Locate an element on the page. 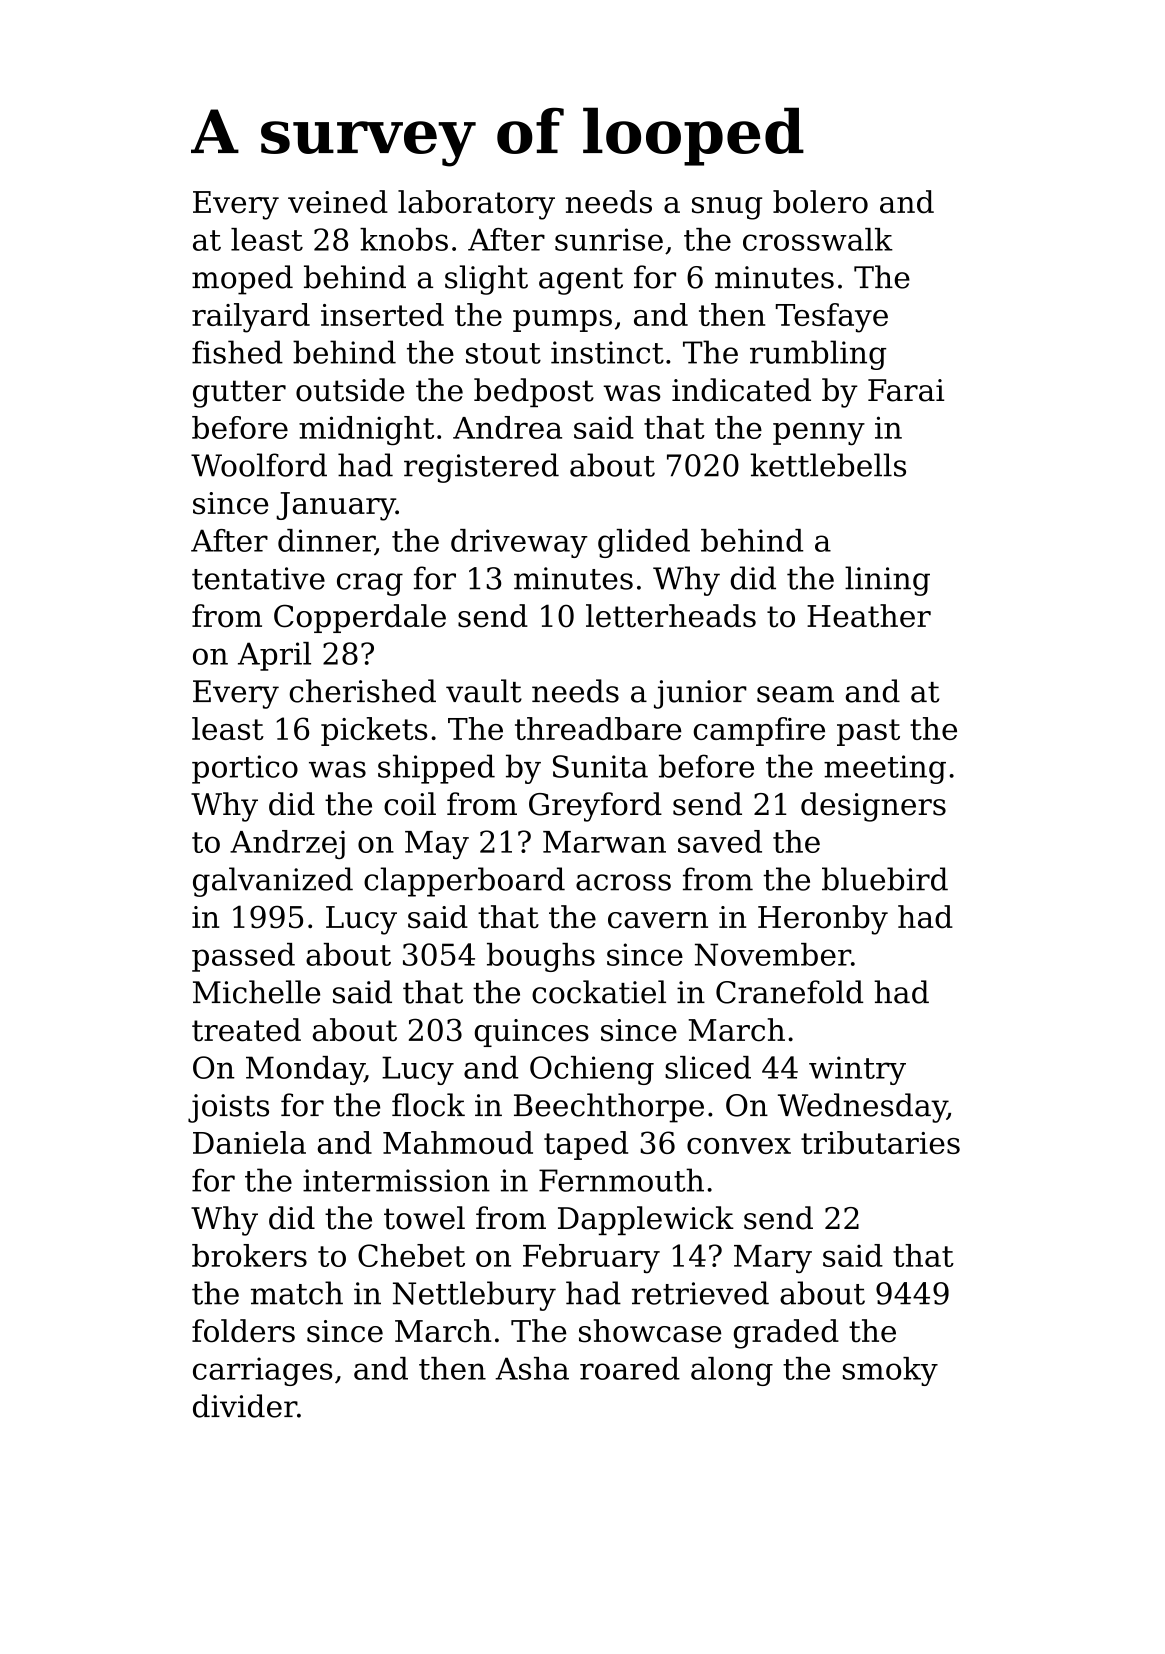 This page has width=1165, height=1654. pickets is located at coordinates (374, 731).
